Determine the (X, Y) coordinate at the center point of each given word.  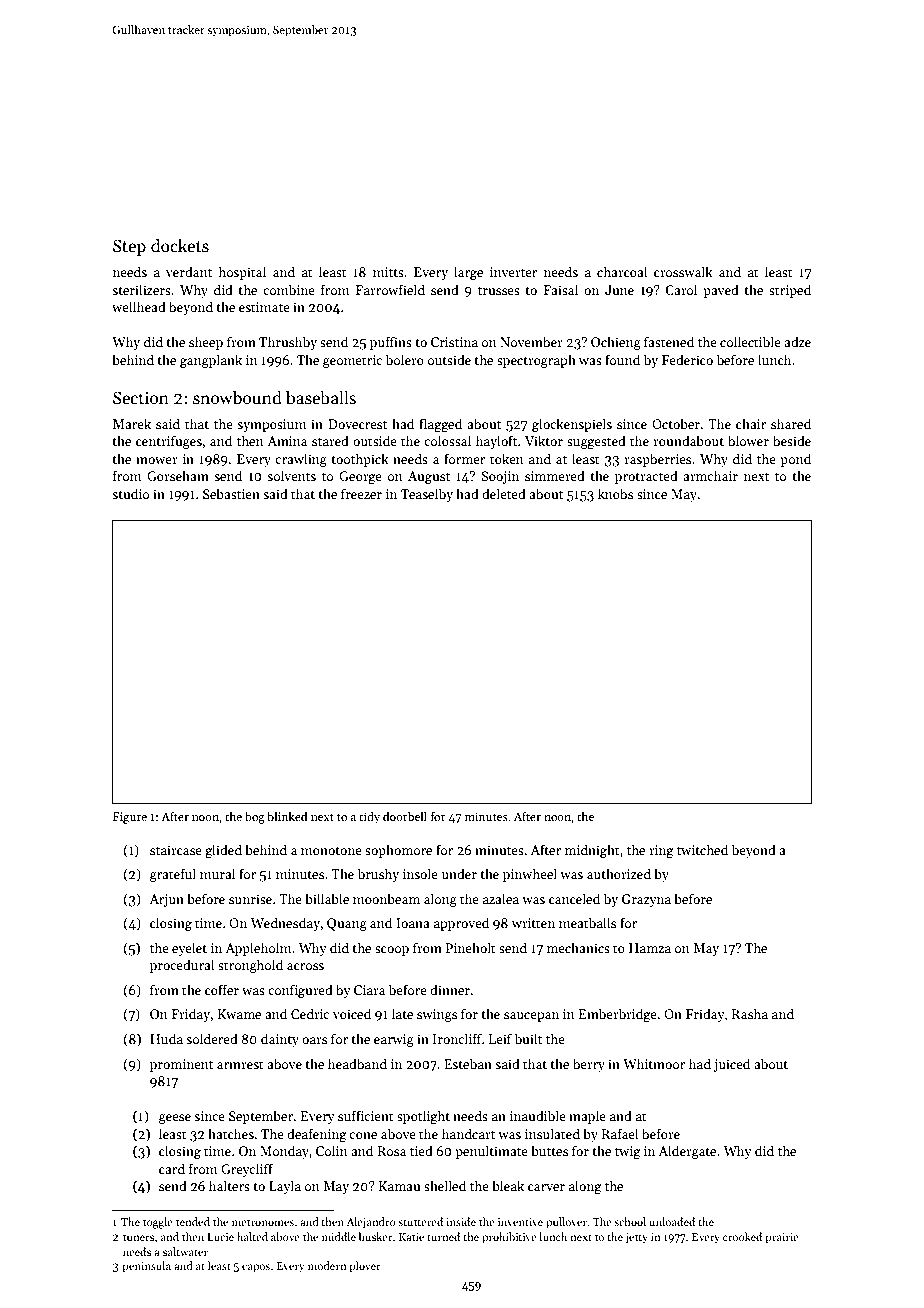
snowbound (237, 397)
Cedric (310, 1013)
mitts (388, 272)
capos (256, 1268)
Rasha (750, 1013)
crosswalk (683, 271)
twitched (702, 849)
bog (255, 817)
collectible (750, 341)
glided (223, 851)
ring (661, 851)
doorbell (405, 816)
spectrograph (536, 361)
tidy (369, 817)
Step (129, 247)
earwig (394, 1040)
